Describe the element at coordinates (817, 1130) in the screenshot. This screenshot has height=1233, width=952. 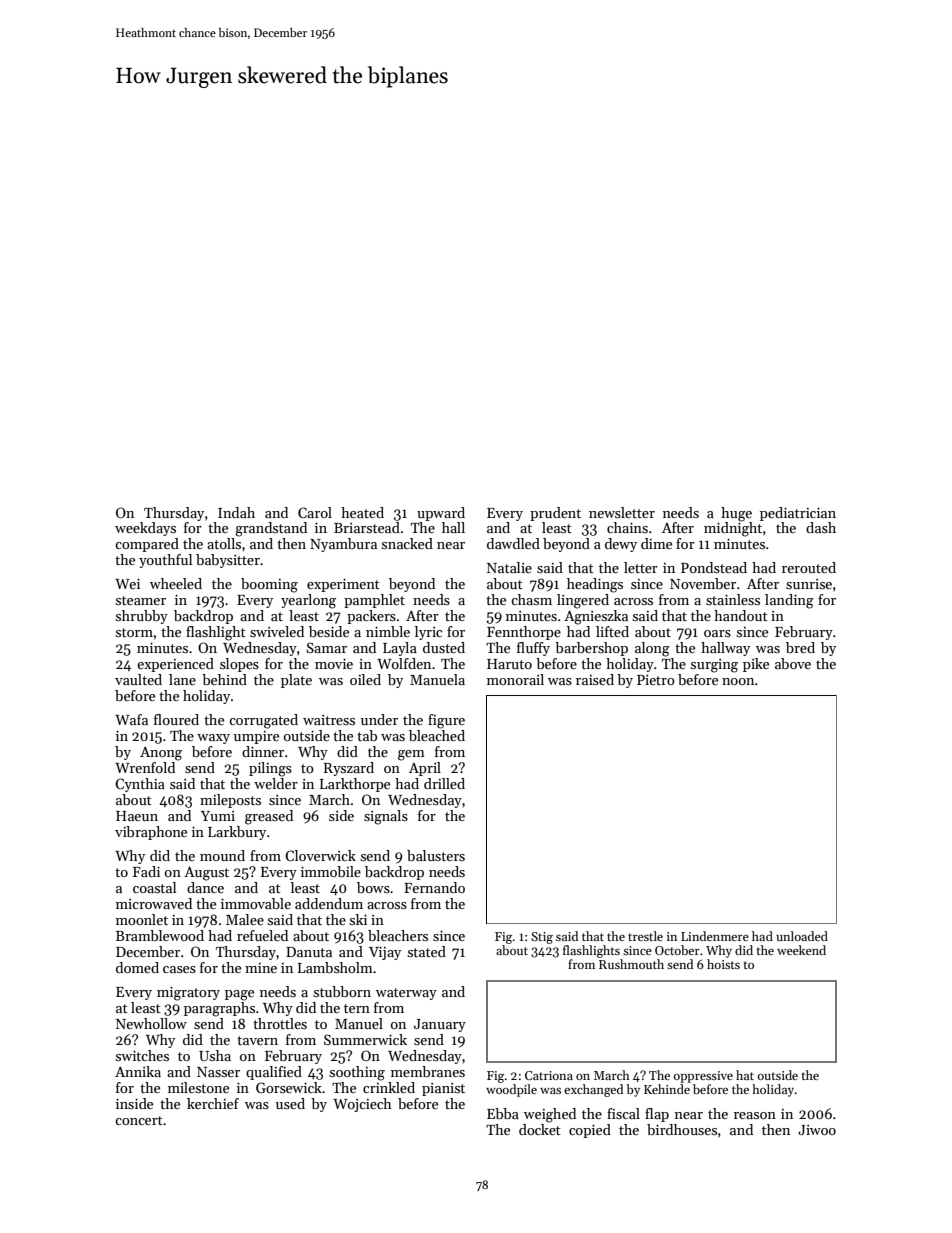
I see `Jiwoo` at that location.
